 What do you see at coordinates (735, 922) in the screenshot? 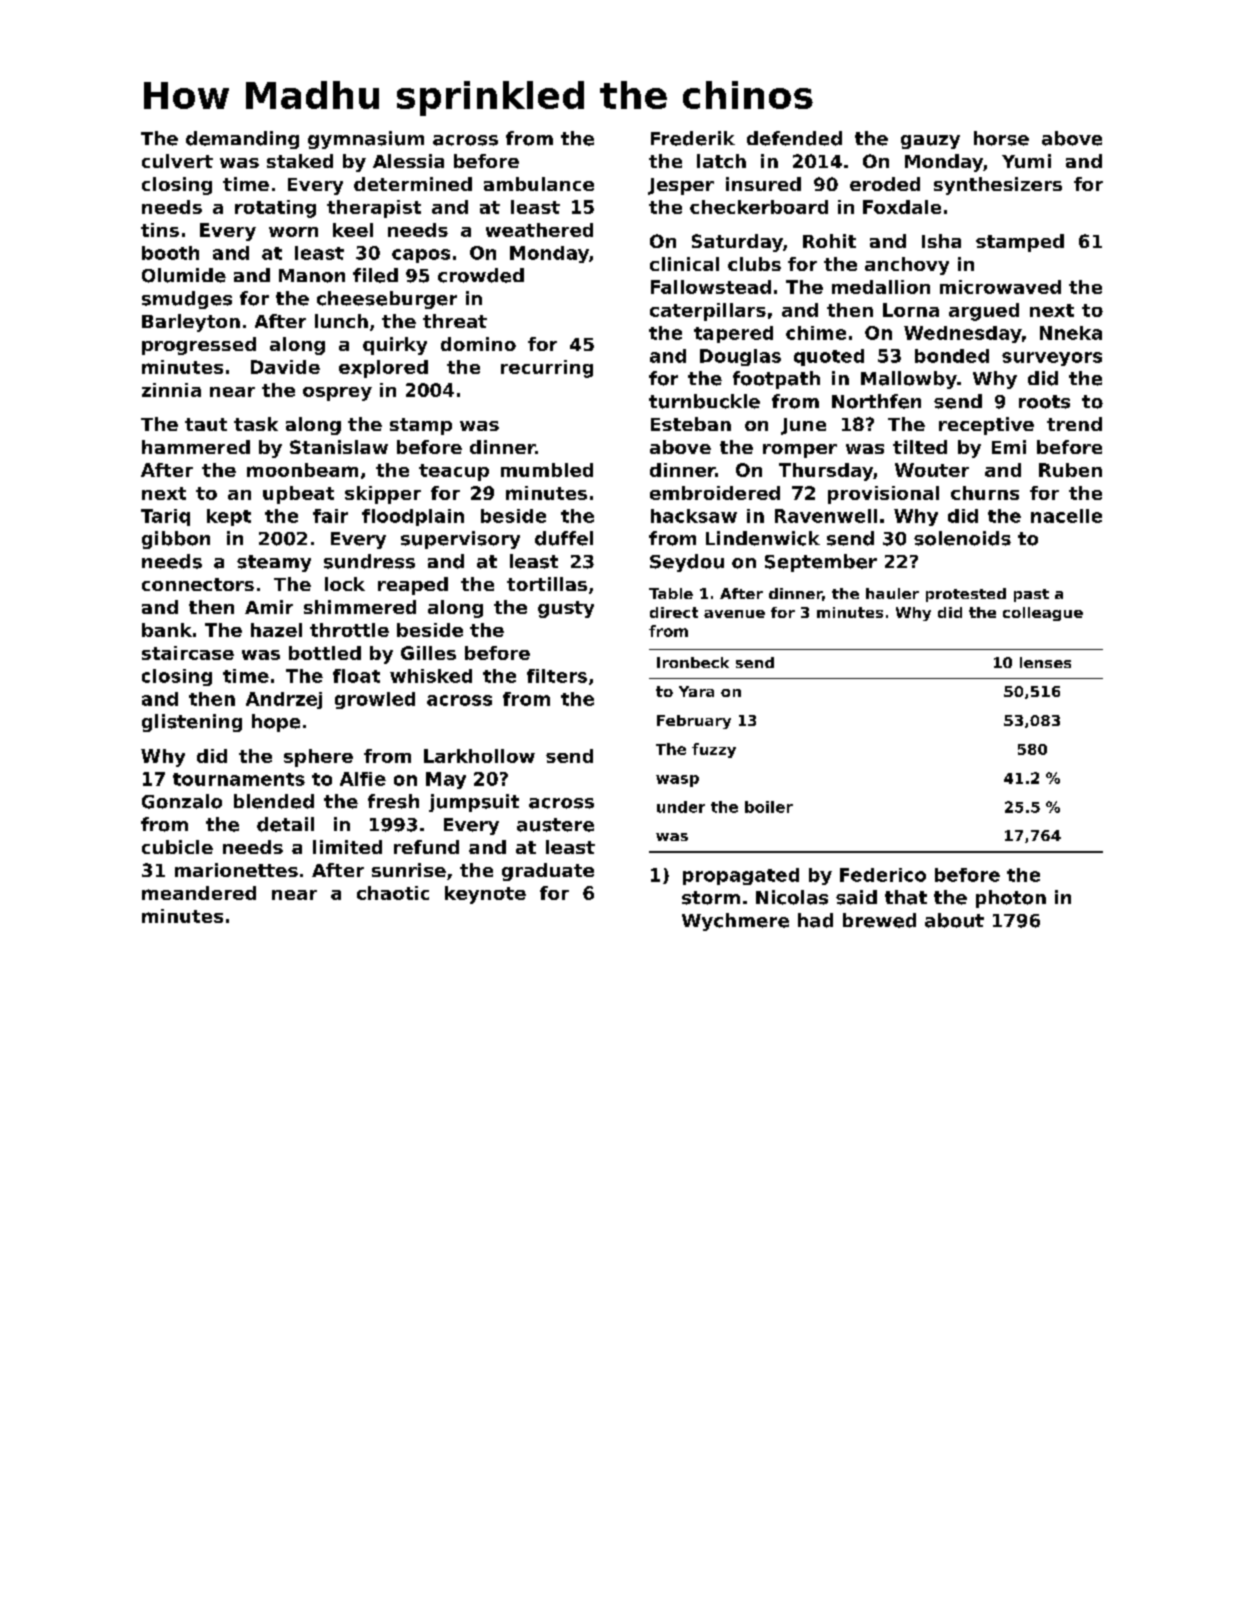
I see `Wychmere` at bounding box center [735, 922].
